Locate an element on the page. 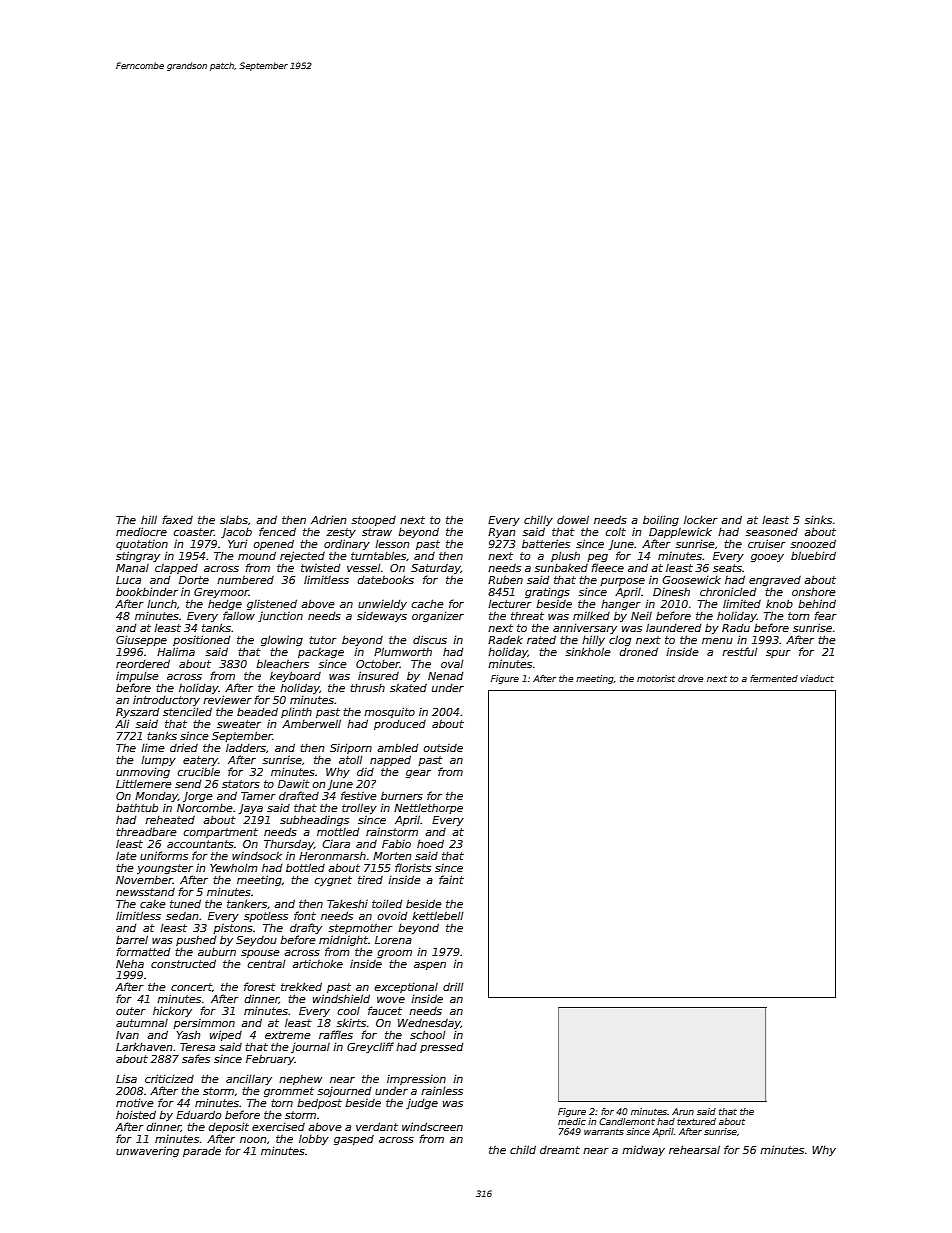 This image has width=952, height=1233. criticized is located at coordinates (169, 1078).
